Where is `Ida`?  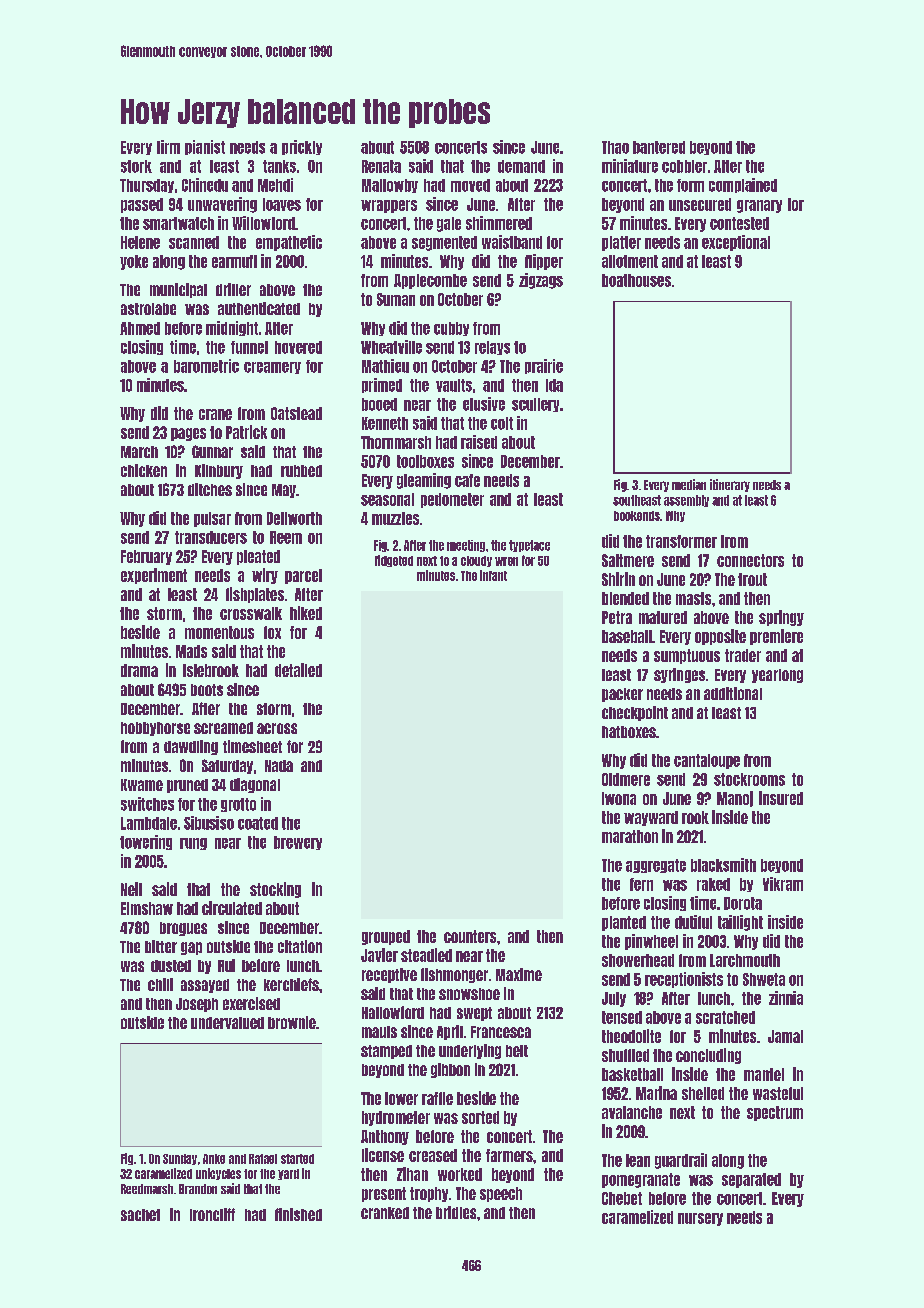 Ida is located at coordinates (554, 385).
